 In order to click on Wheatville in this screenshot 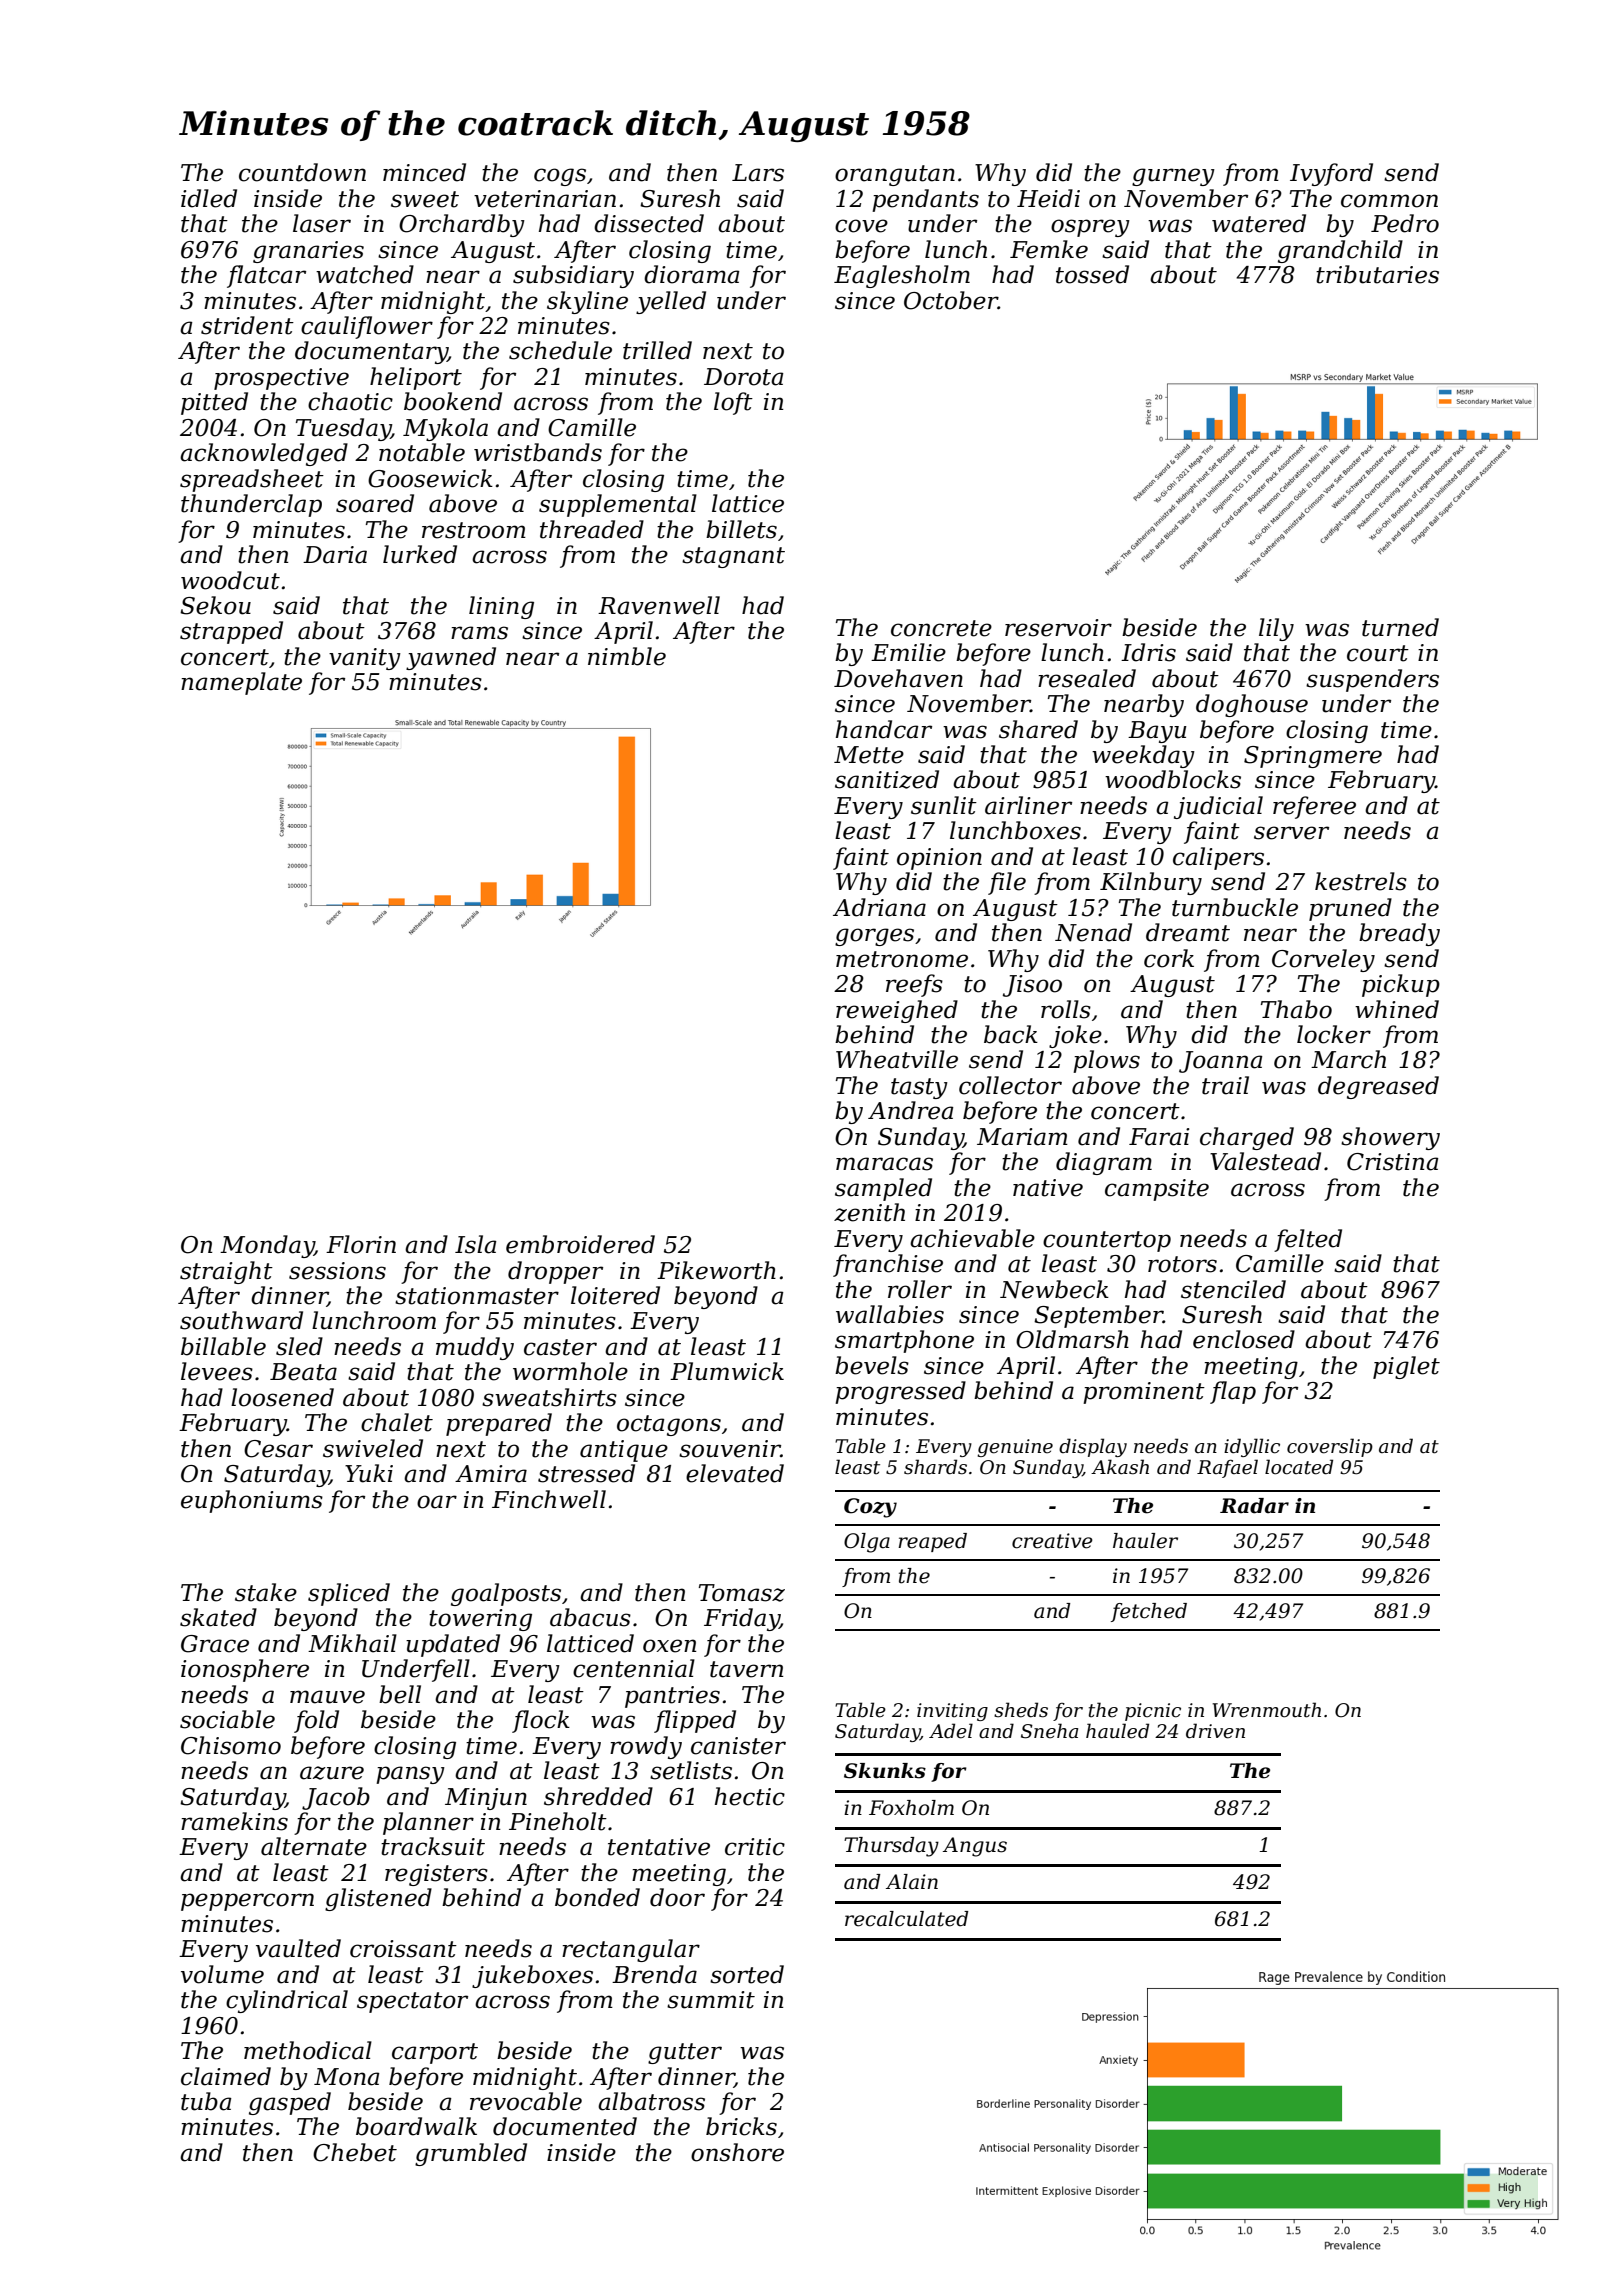, I will do `click(897, 1059)`.
